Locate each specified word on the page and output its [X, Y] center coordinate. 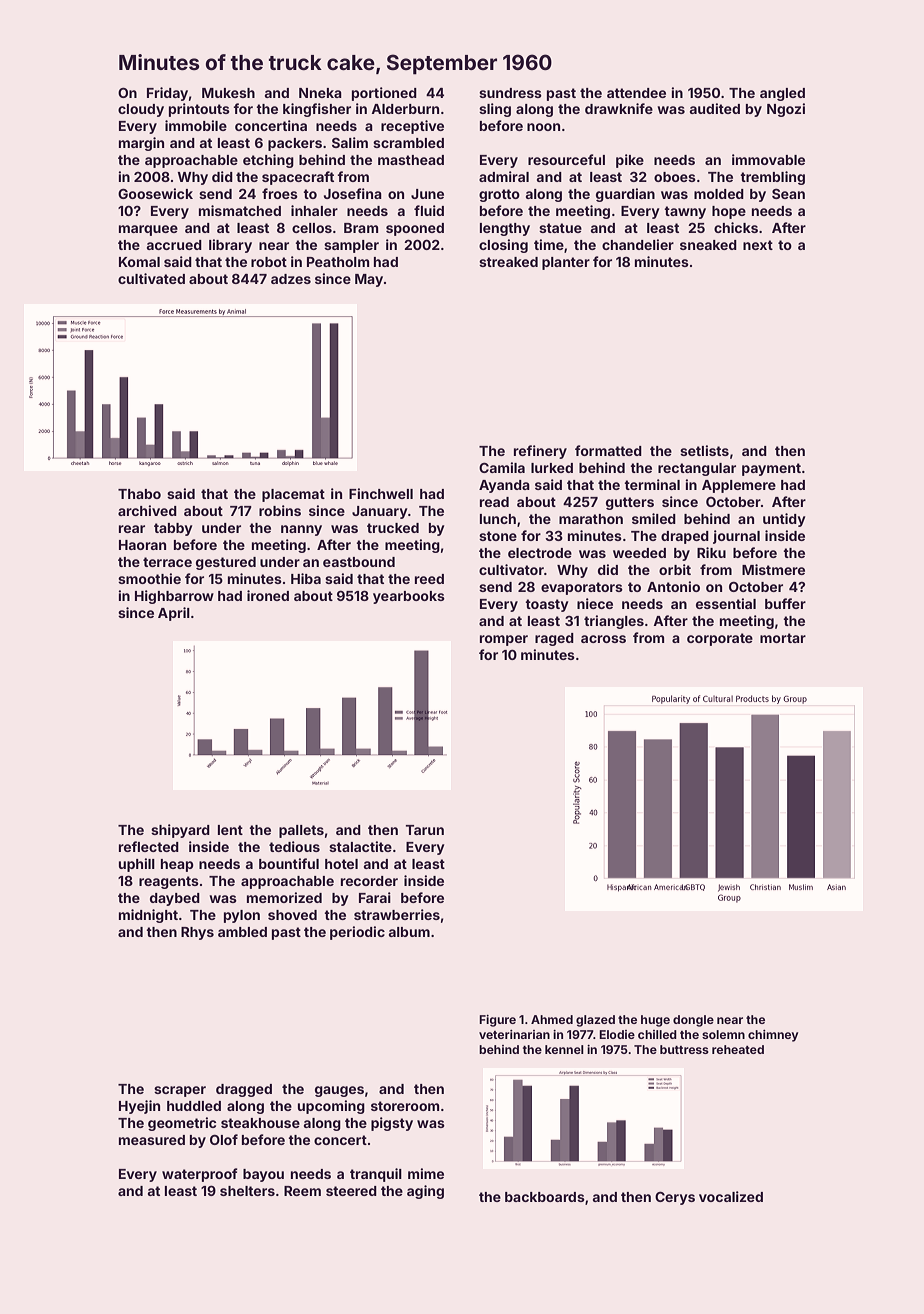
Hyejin [139, 1107]
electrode [540, 553]
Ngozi [786, 110]
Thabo [139, 494]
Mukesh [228, 93]
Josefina [353, 193]
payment [771, 469]
